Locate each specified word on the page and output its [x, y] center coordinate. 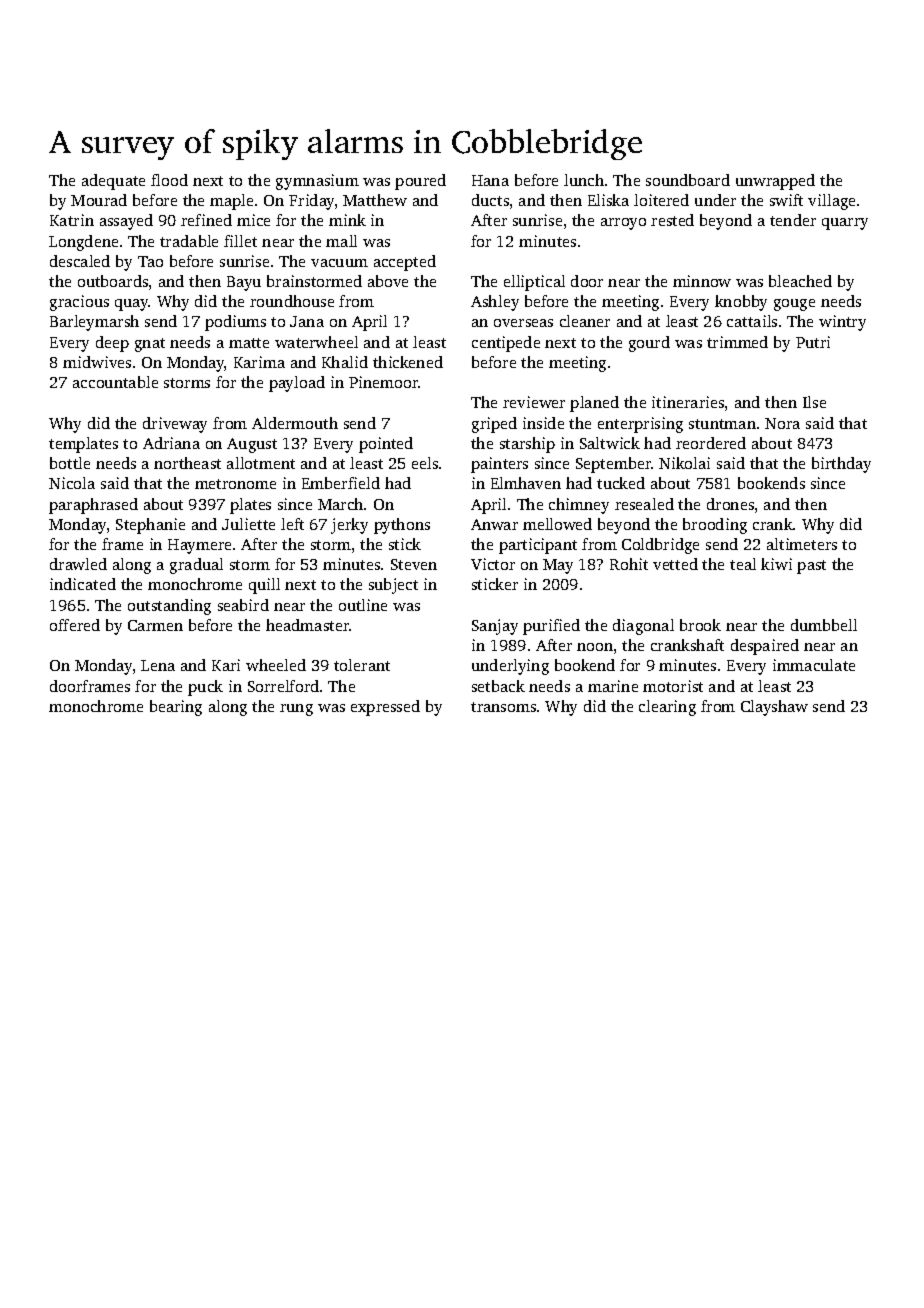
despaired [765, 647]
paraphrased [93, 506]
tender [793, 220]
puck [205, 688]
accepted [405, 263]
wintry [842, 323]
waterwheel [316, 342]
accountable [115, 382]
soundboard [688, 180]
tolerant [362, 665]
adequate [113, 182]
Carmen [155, 625]
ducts [490, 200]
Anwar [494, 524]
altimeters [802, 544]
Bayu [244, 283]
